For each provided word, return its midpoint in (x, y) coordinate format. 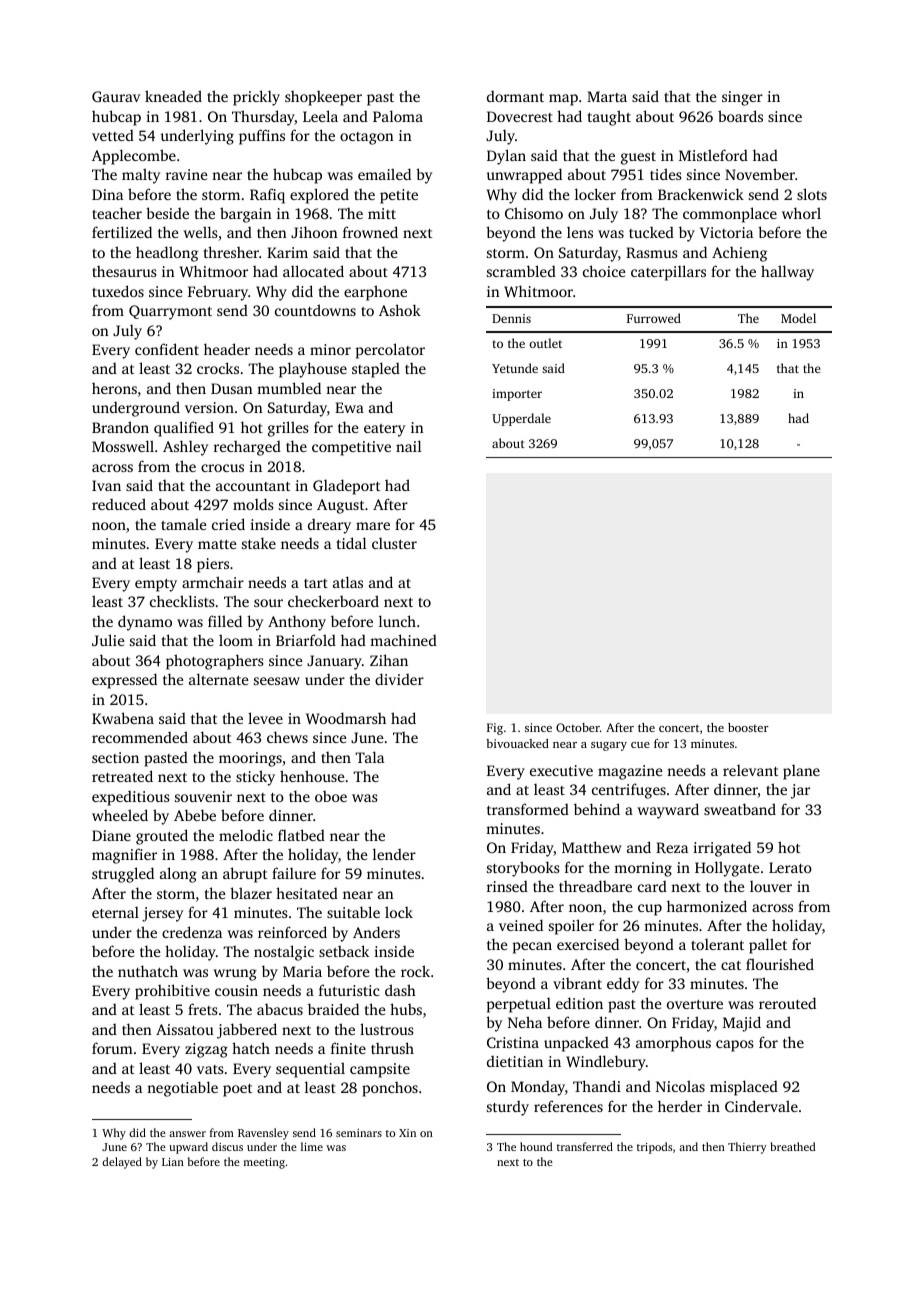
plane (801, 772)
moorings (250, 759)
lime (312, 1146)
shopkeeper (323, 98)
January (334, 662)
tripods (654, 1148)
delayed (122, 1163)
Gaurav (116, 96)
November (760, 174)
